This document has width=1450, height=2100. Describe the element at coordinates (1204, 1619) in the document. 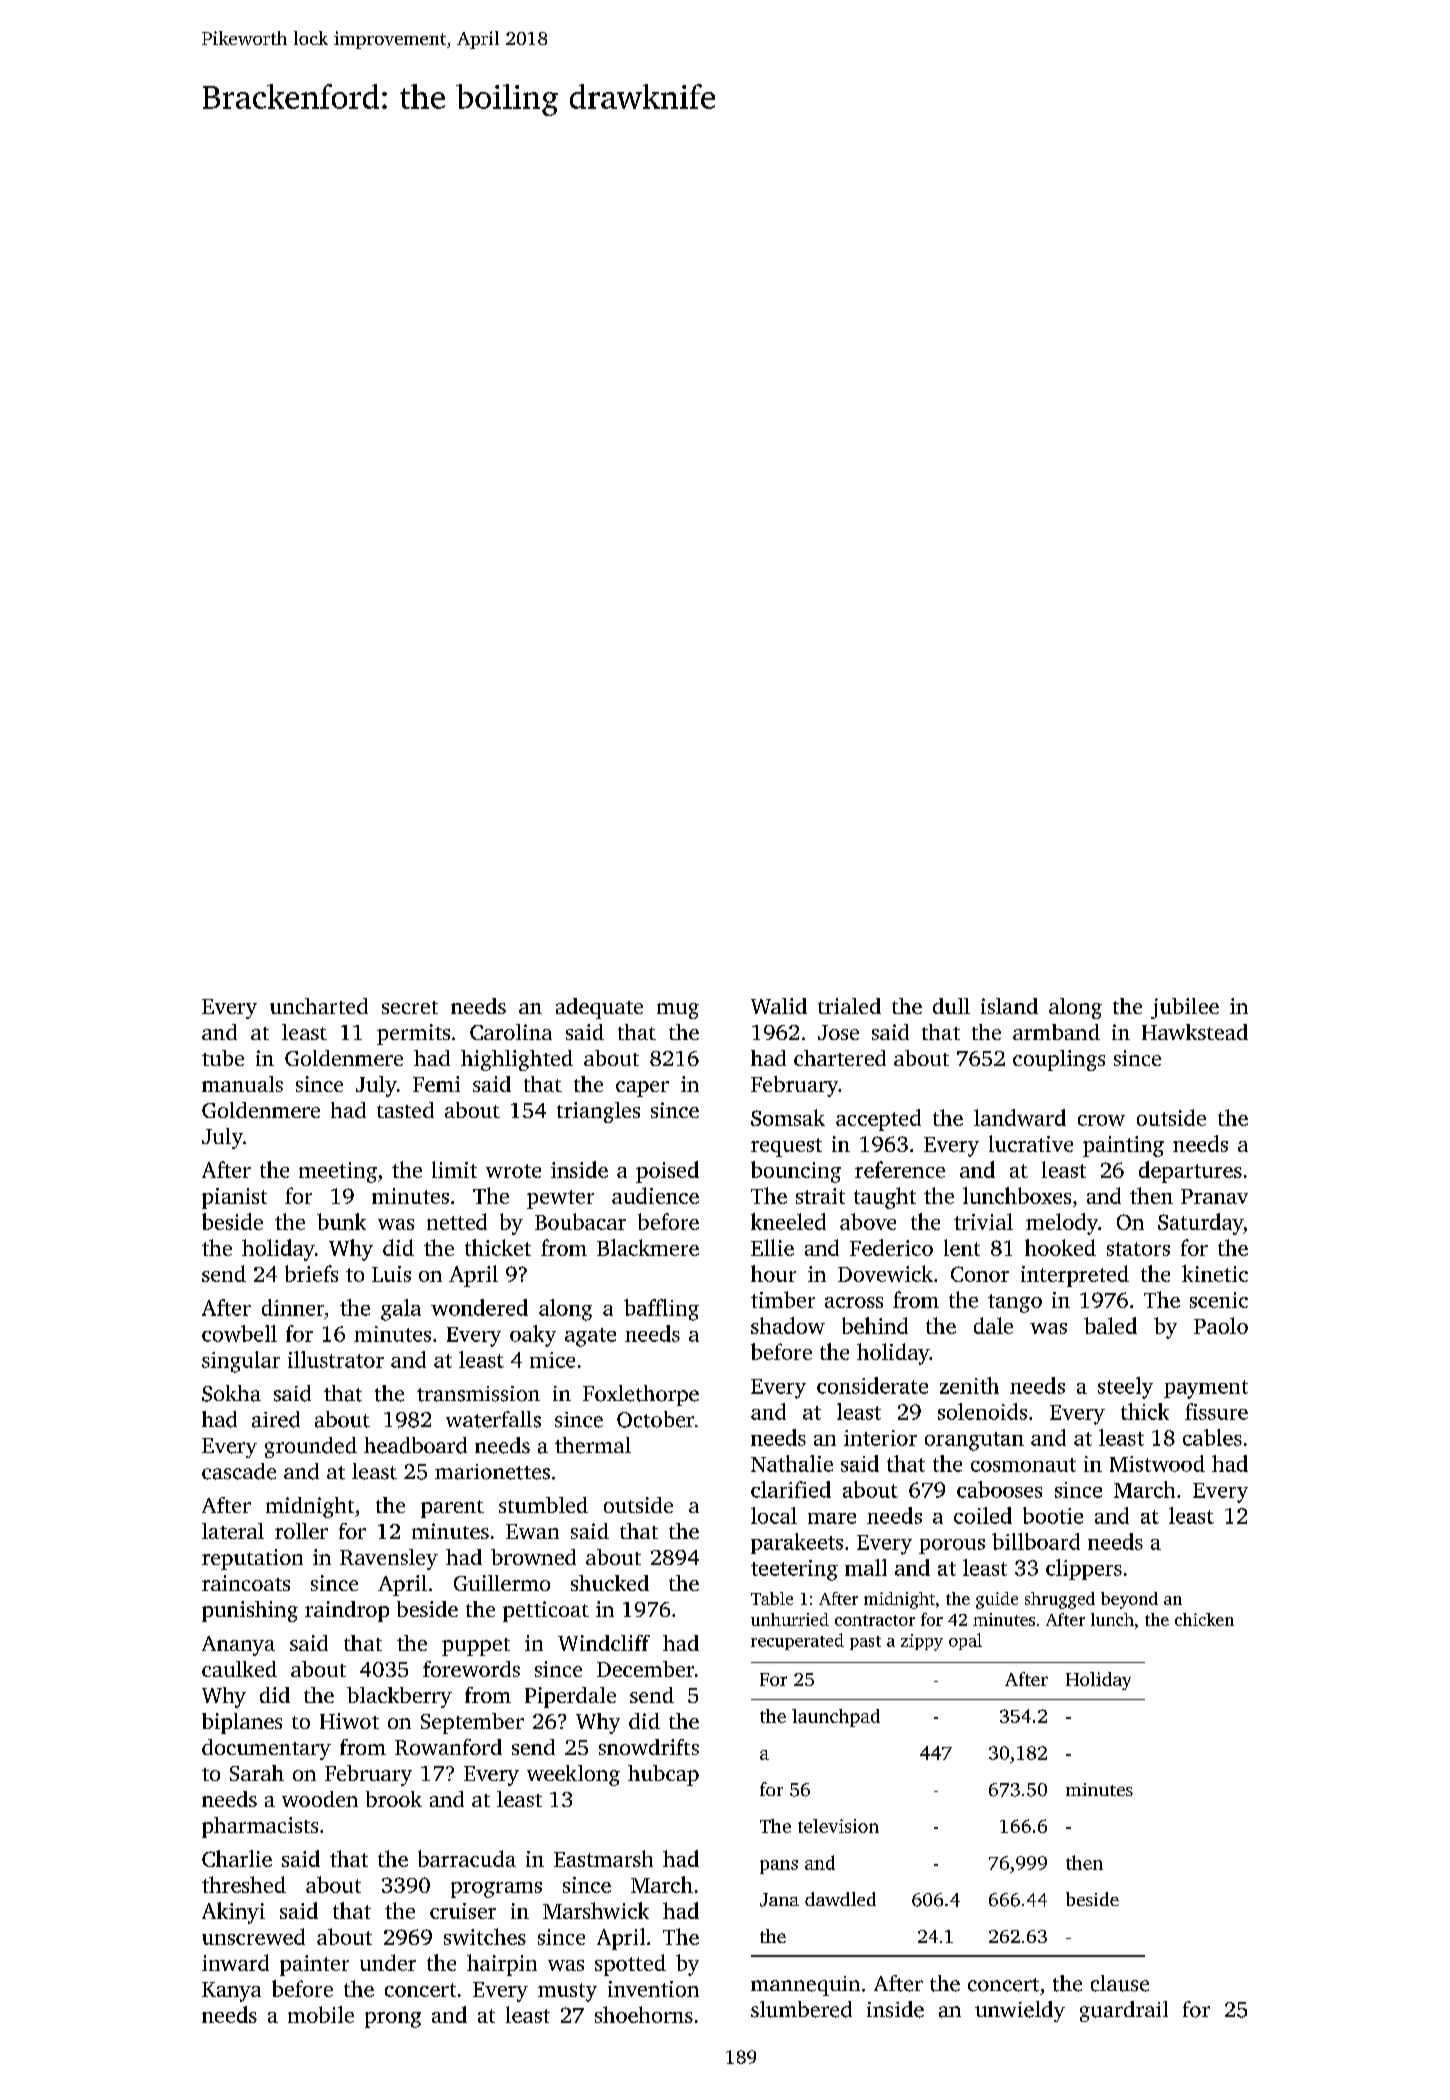

I see `chicken` at that location.
